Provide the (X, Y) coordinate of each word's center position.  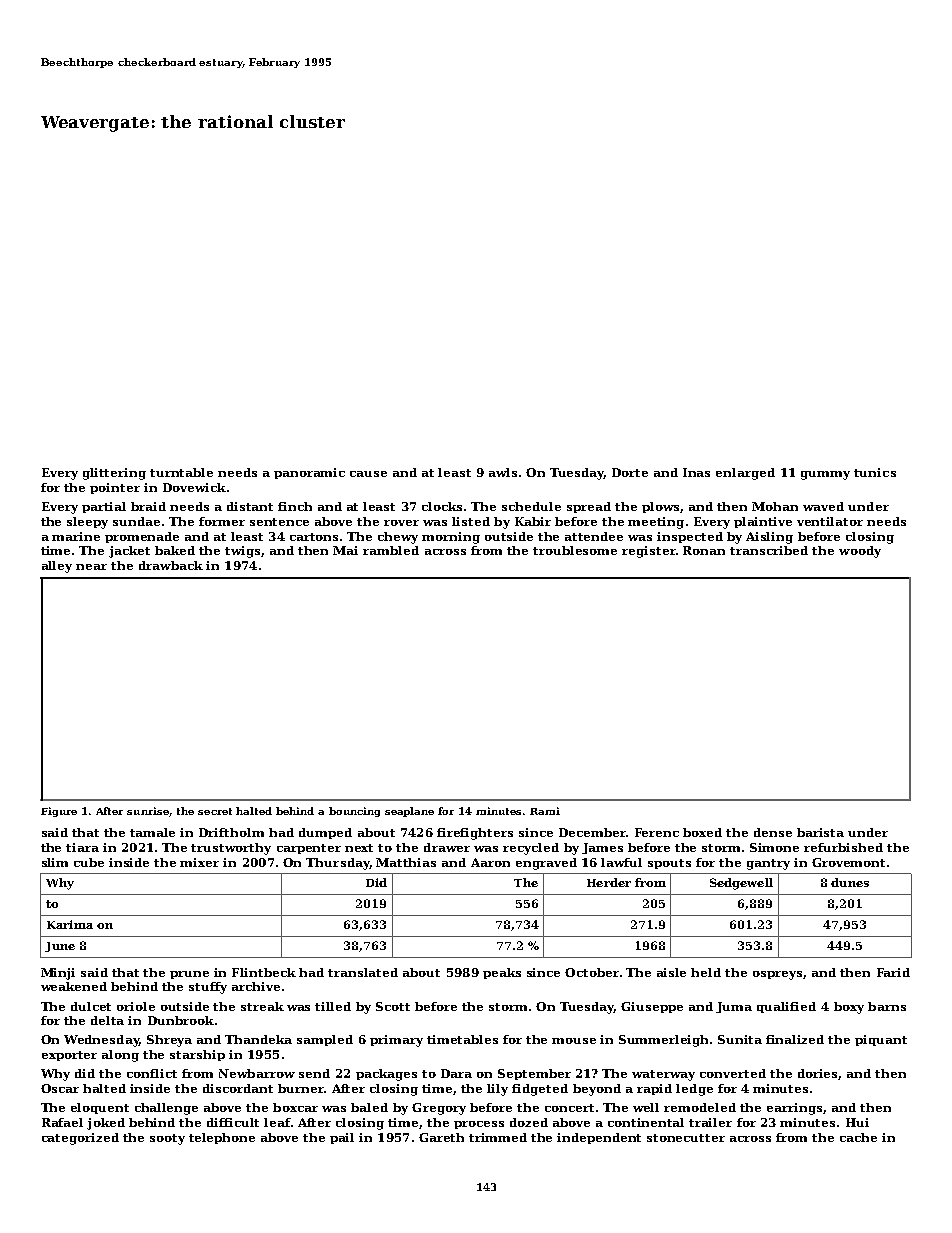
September (534, 1074)
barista (820, 832)
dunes (850, 882)
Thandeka (258, 1039)
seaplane (409, 812)
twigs (242, 552)
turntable (181, 472)
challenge (166, 1109)
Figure (59, 812)
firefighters (475, 834)
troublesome (575, 550)
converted (733, 1073)
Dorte (630, 472)
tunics (875, 472)
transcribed (769, 550)
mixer (199, 862)
